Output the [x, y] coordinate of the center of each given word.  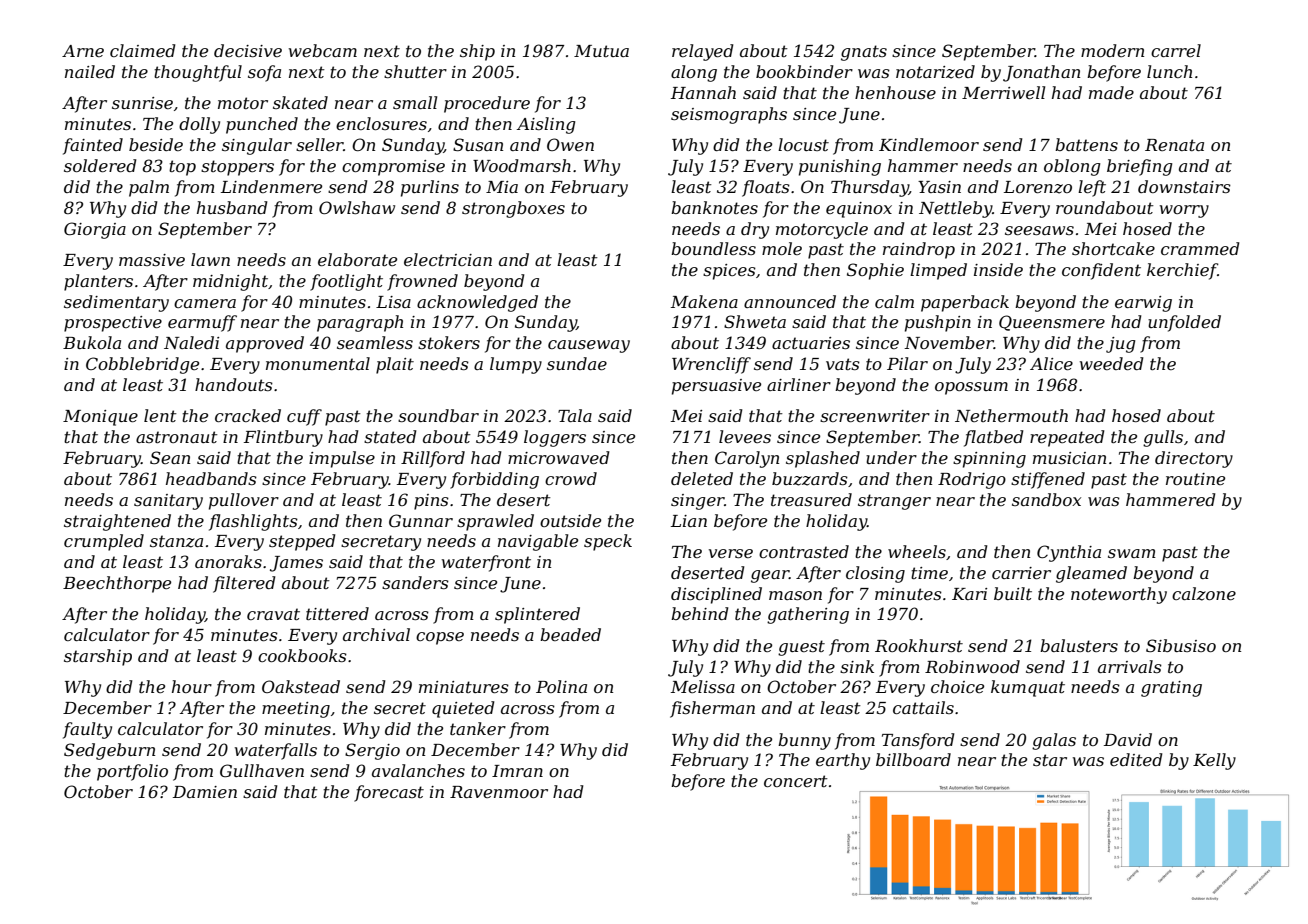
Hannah [703, 92]
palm [149, 188]
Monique [100, 418]
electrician [448, 259]
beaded [570, 634]
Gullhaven [262, 770]
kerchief [1182, 271]
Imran [517, 771]
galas [1054, 741]
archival [376, 634]
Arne [83, 51]
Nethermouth [1011, 415]
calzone [1204, 594]
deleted [702, 478]
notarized [935, 72]
